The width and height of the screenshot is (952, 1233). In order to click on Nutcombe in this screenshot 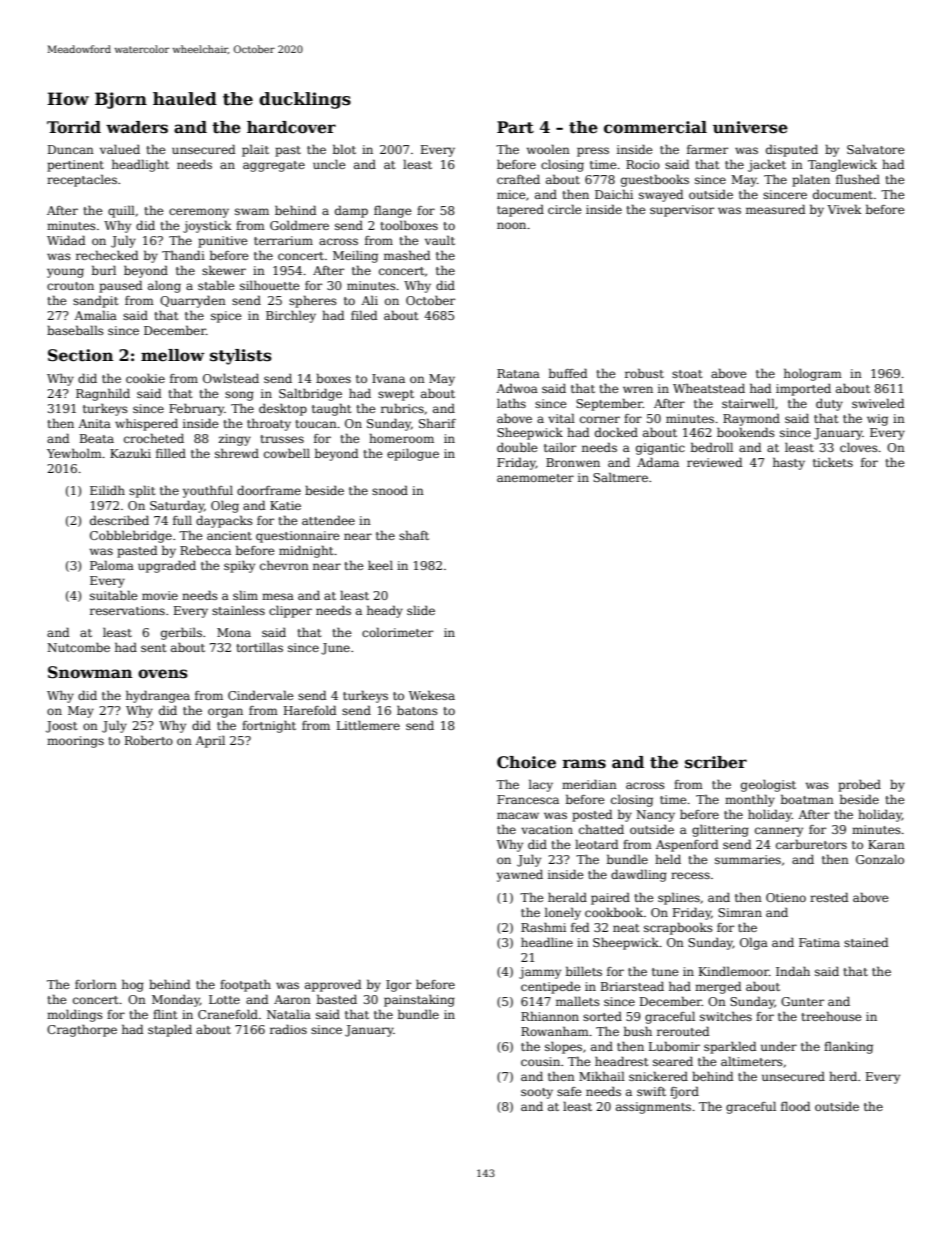, I will do `click(78, 647)`.
